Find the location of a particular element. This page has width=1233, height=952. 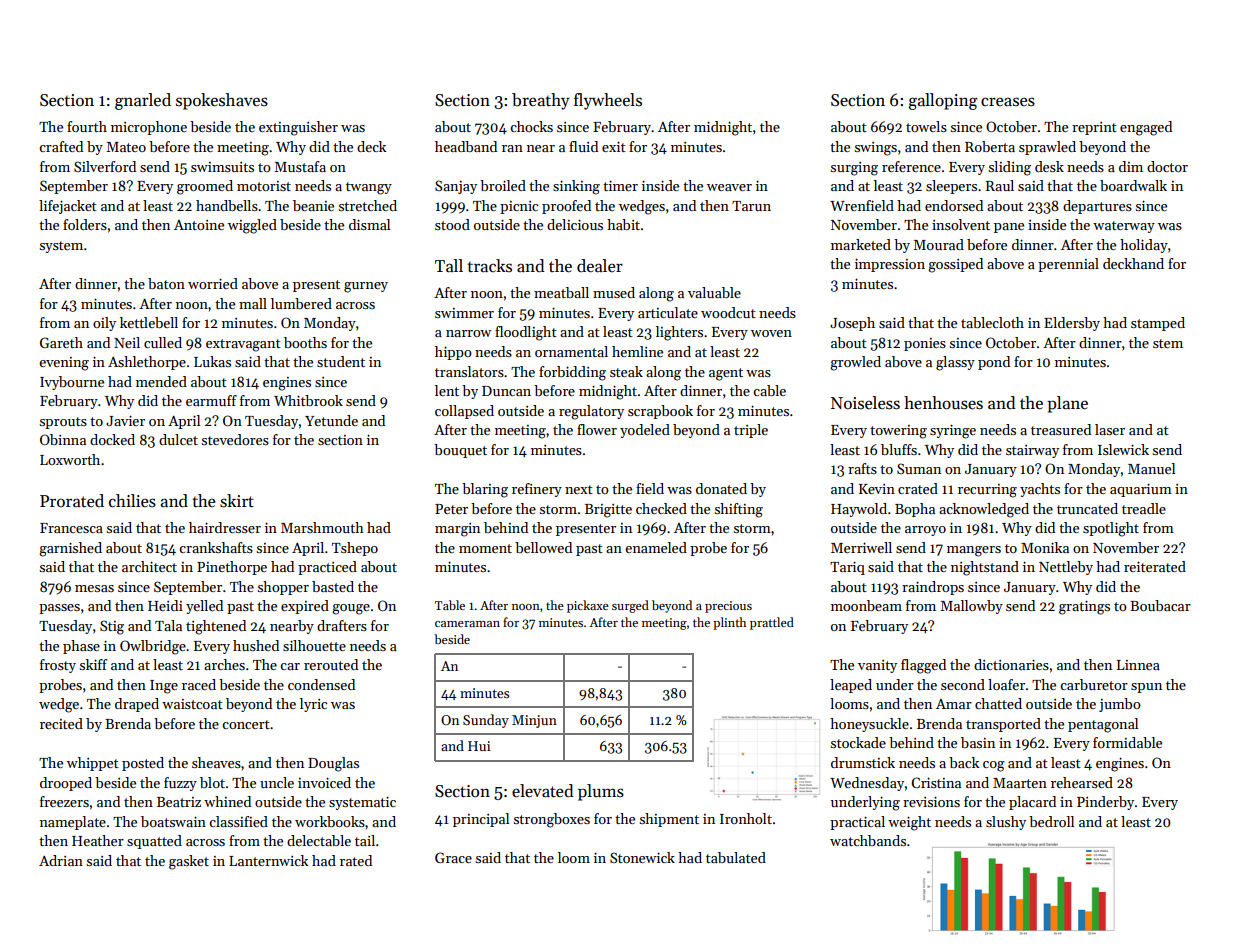

creases is located at coordinates (1008, 102).
